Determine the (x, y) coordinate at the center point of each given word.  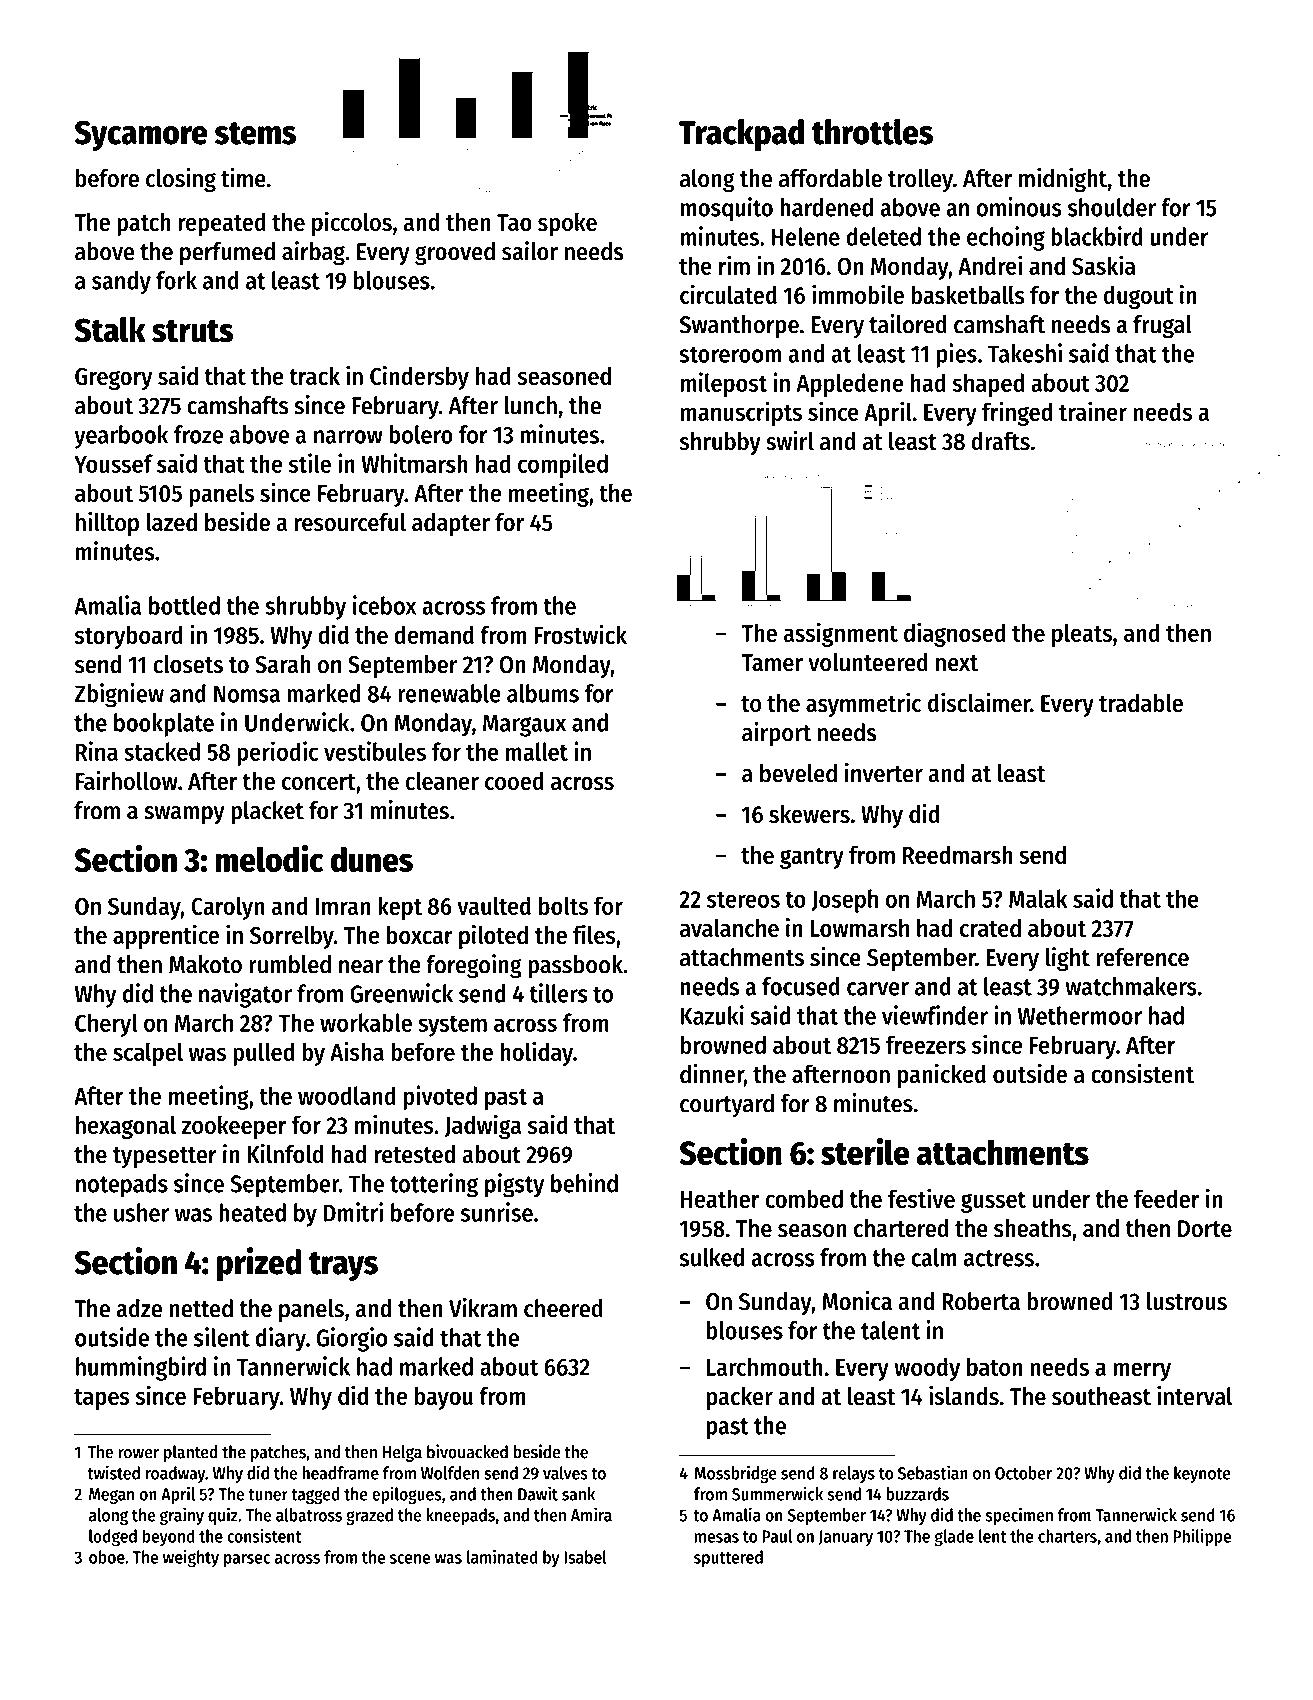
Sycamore (141, 136)
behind (584, 1183)
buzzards (917, 1494)
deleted (883, 236)
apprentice (166, 936)
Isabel (585, 1557)
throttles (872, 132)
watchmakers (1131, 986)
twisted (113, 1472)
